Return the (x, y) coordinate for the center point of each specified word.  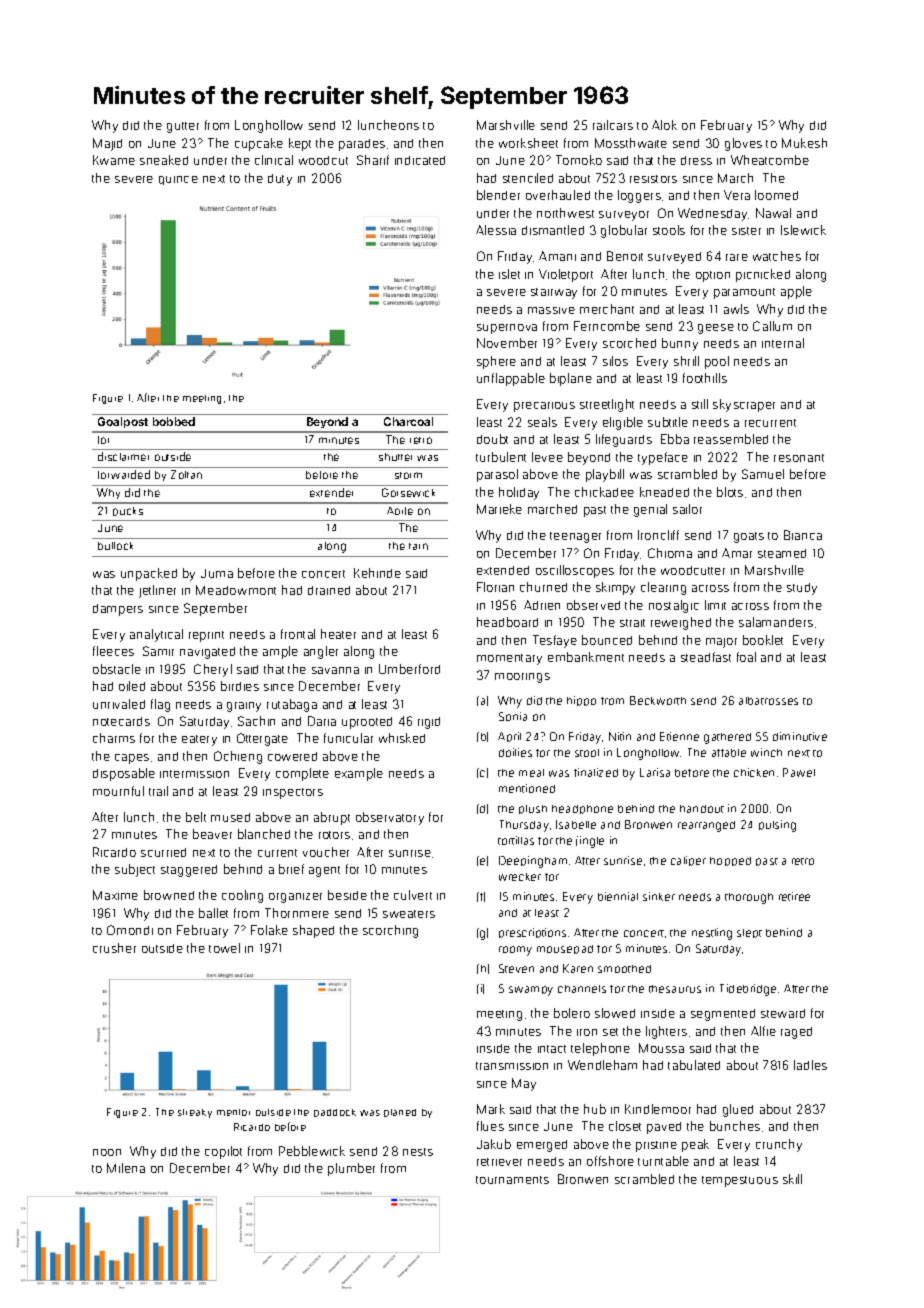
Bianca (803, 535)
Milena (126, 1168)
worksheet (528, 143)
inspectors (293, 793)
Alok (664, 125)
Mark (491, 1109)
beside (347, 895)
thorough (749, 898)
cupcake (259, 144)
